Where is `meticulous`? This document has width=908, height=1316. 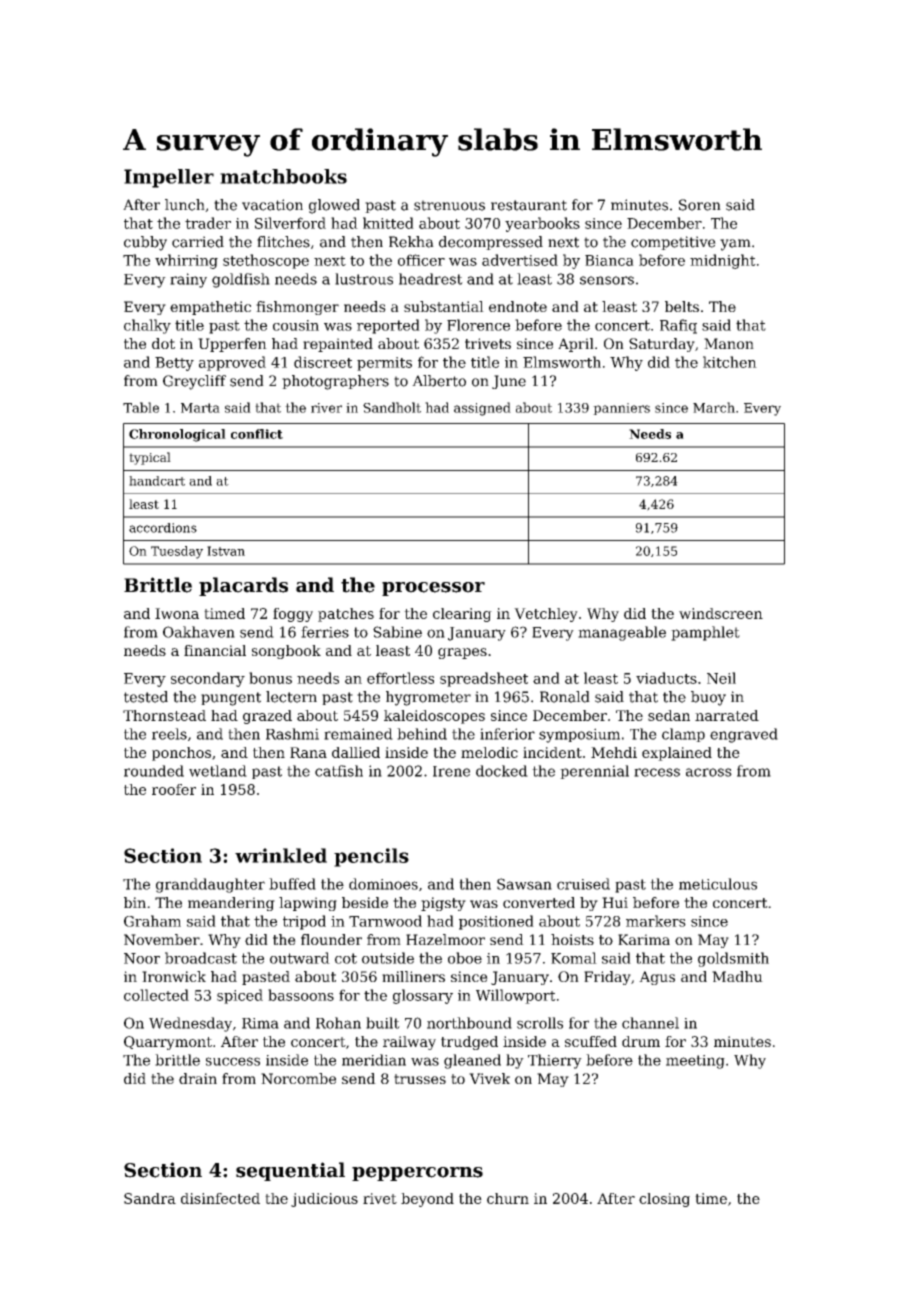 meticulous is located at coordinates (718, 884).
